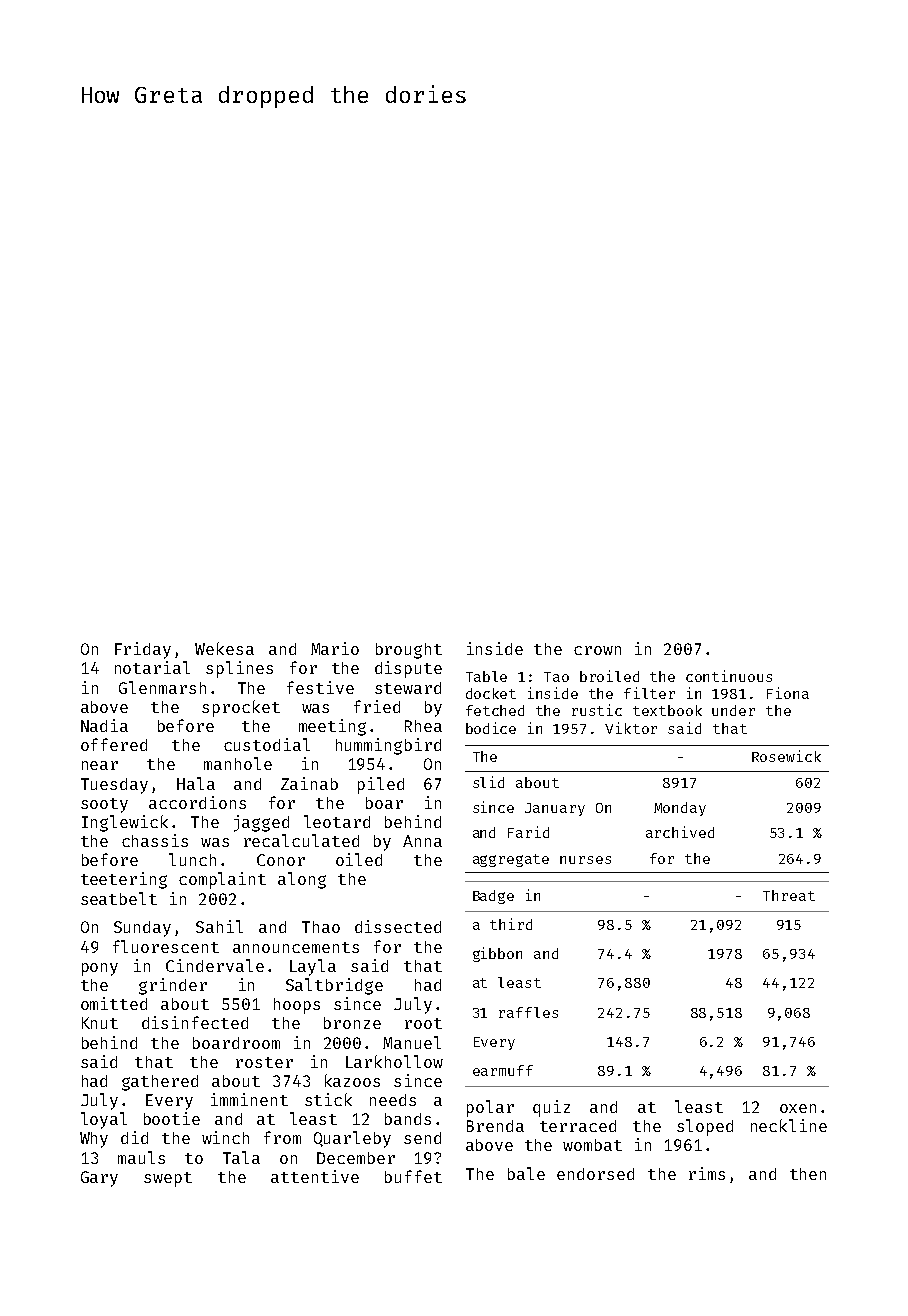 The image size is (908, 1316). I want to click on Brenda, so click(495, 1126).
